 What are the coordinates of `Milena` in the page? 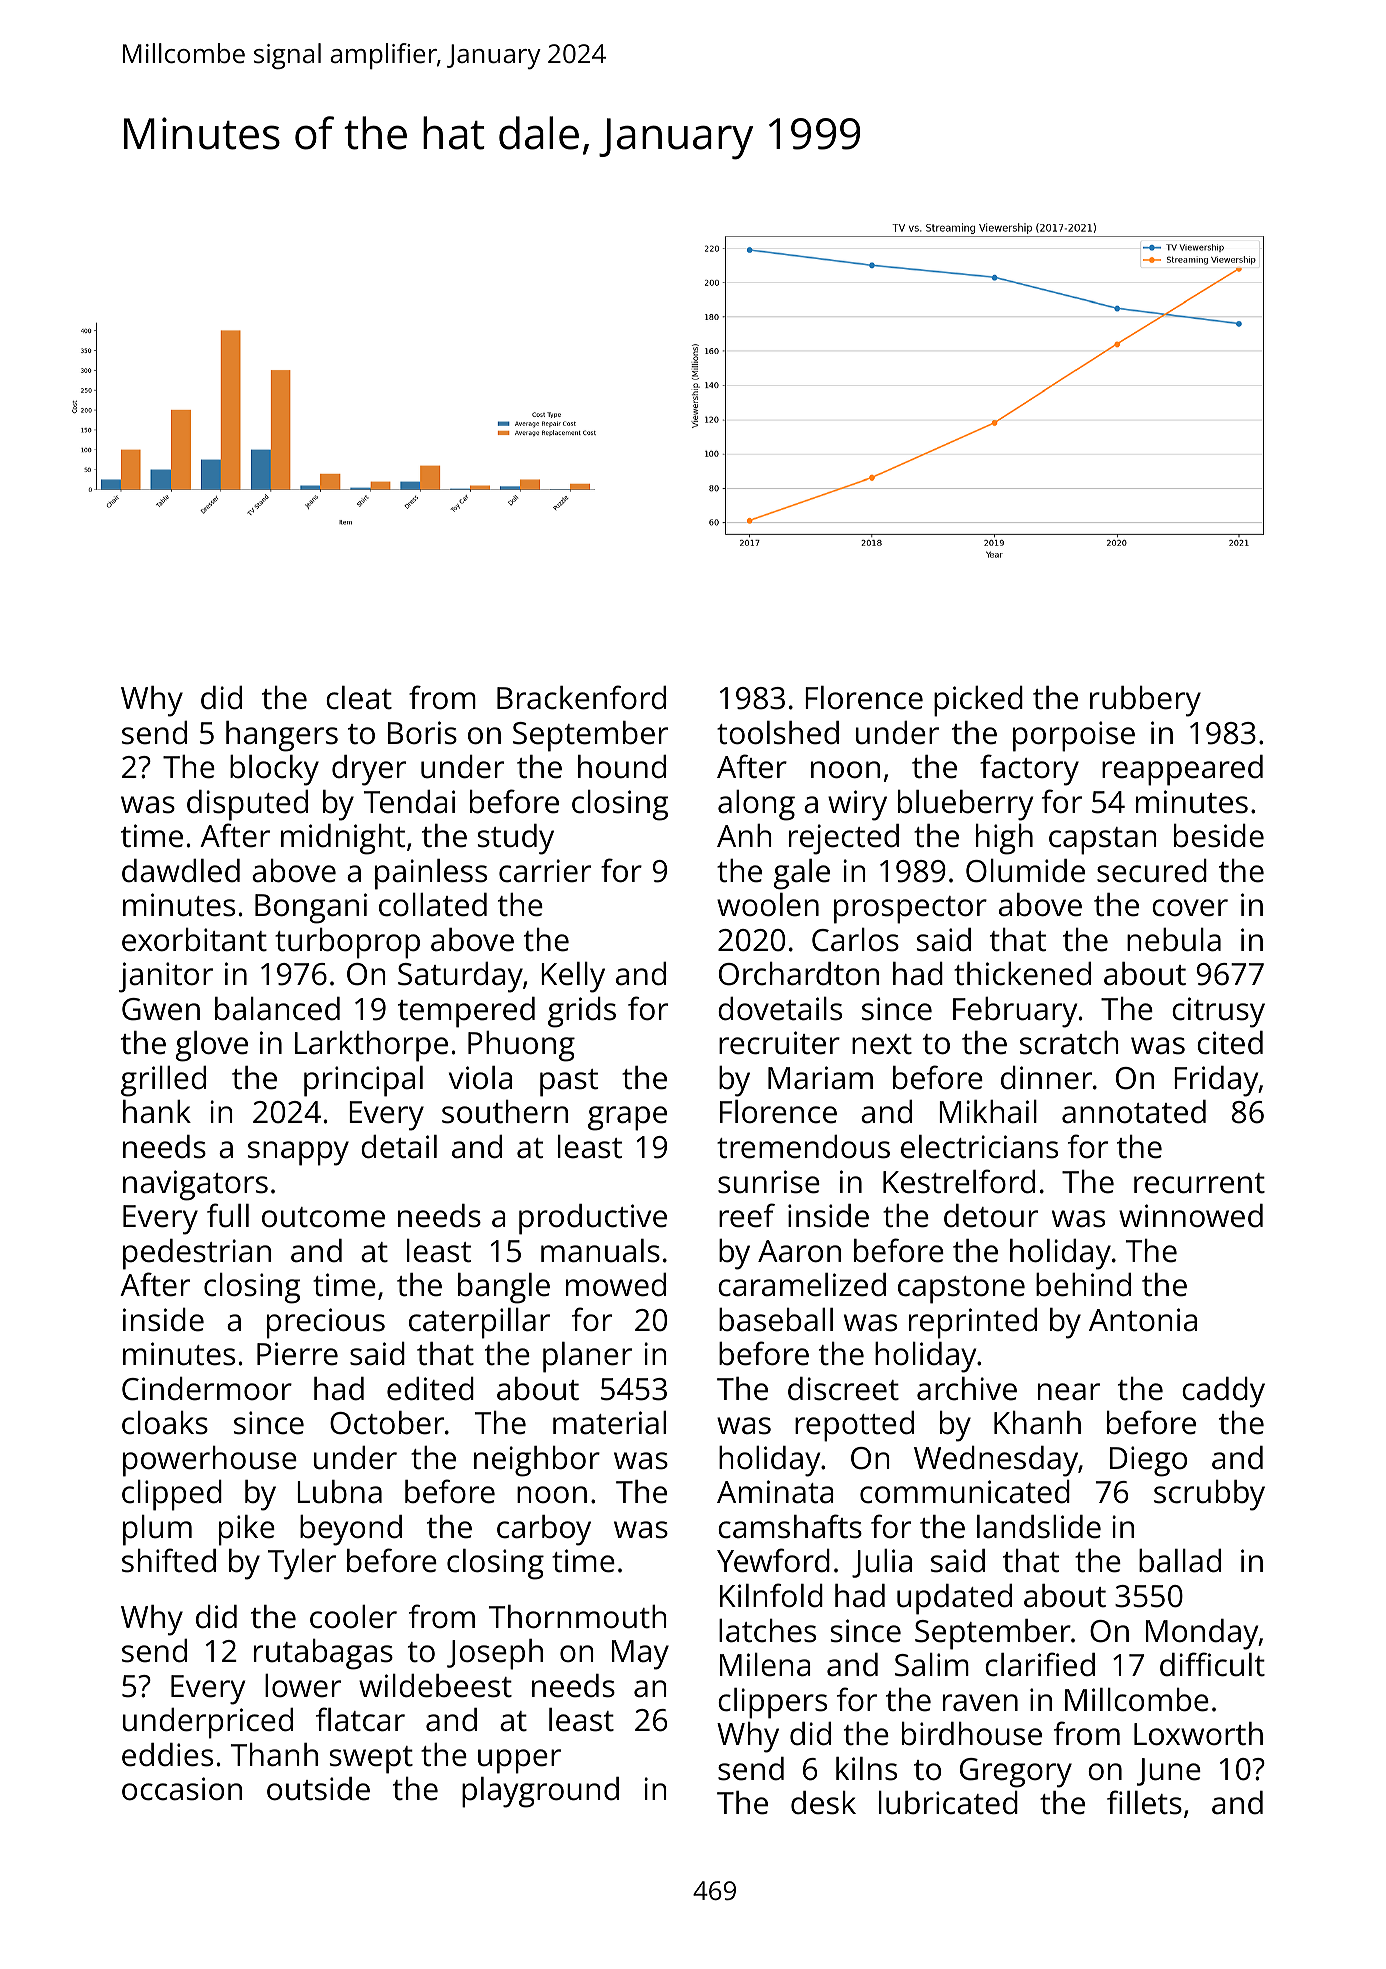 It's located at (765, 1665).
